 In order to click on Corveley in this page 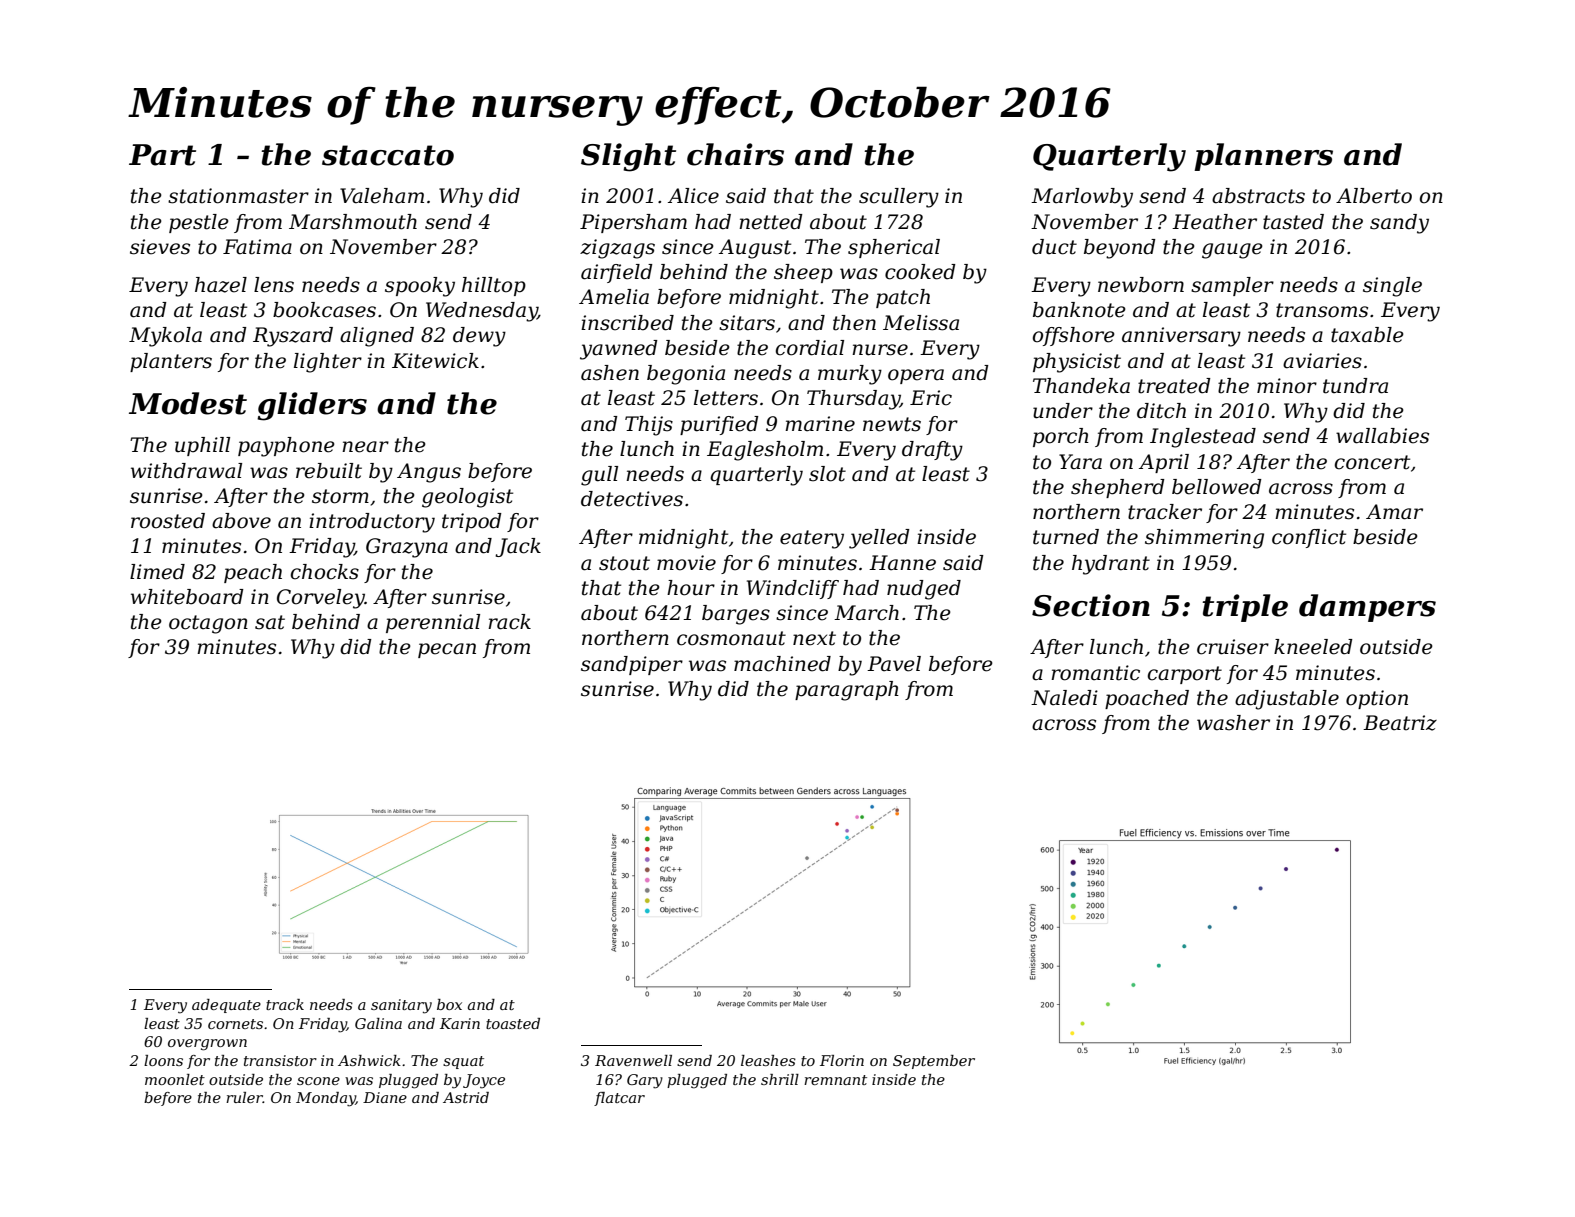, I will do `click(321, 599)`.
